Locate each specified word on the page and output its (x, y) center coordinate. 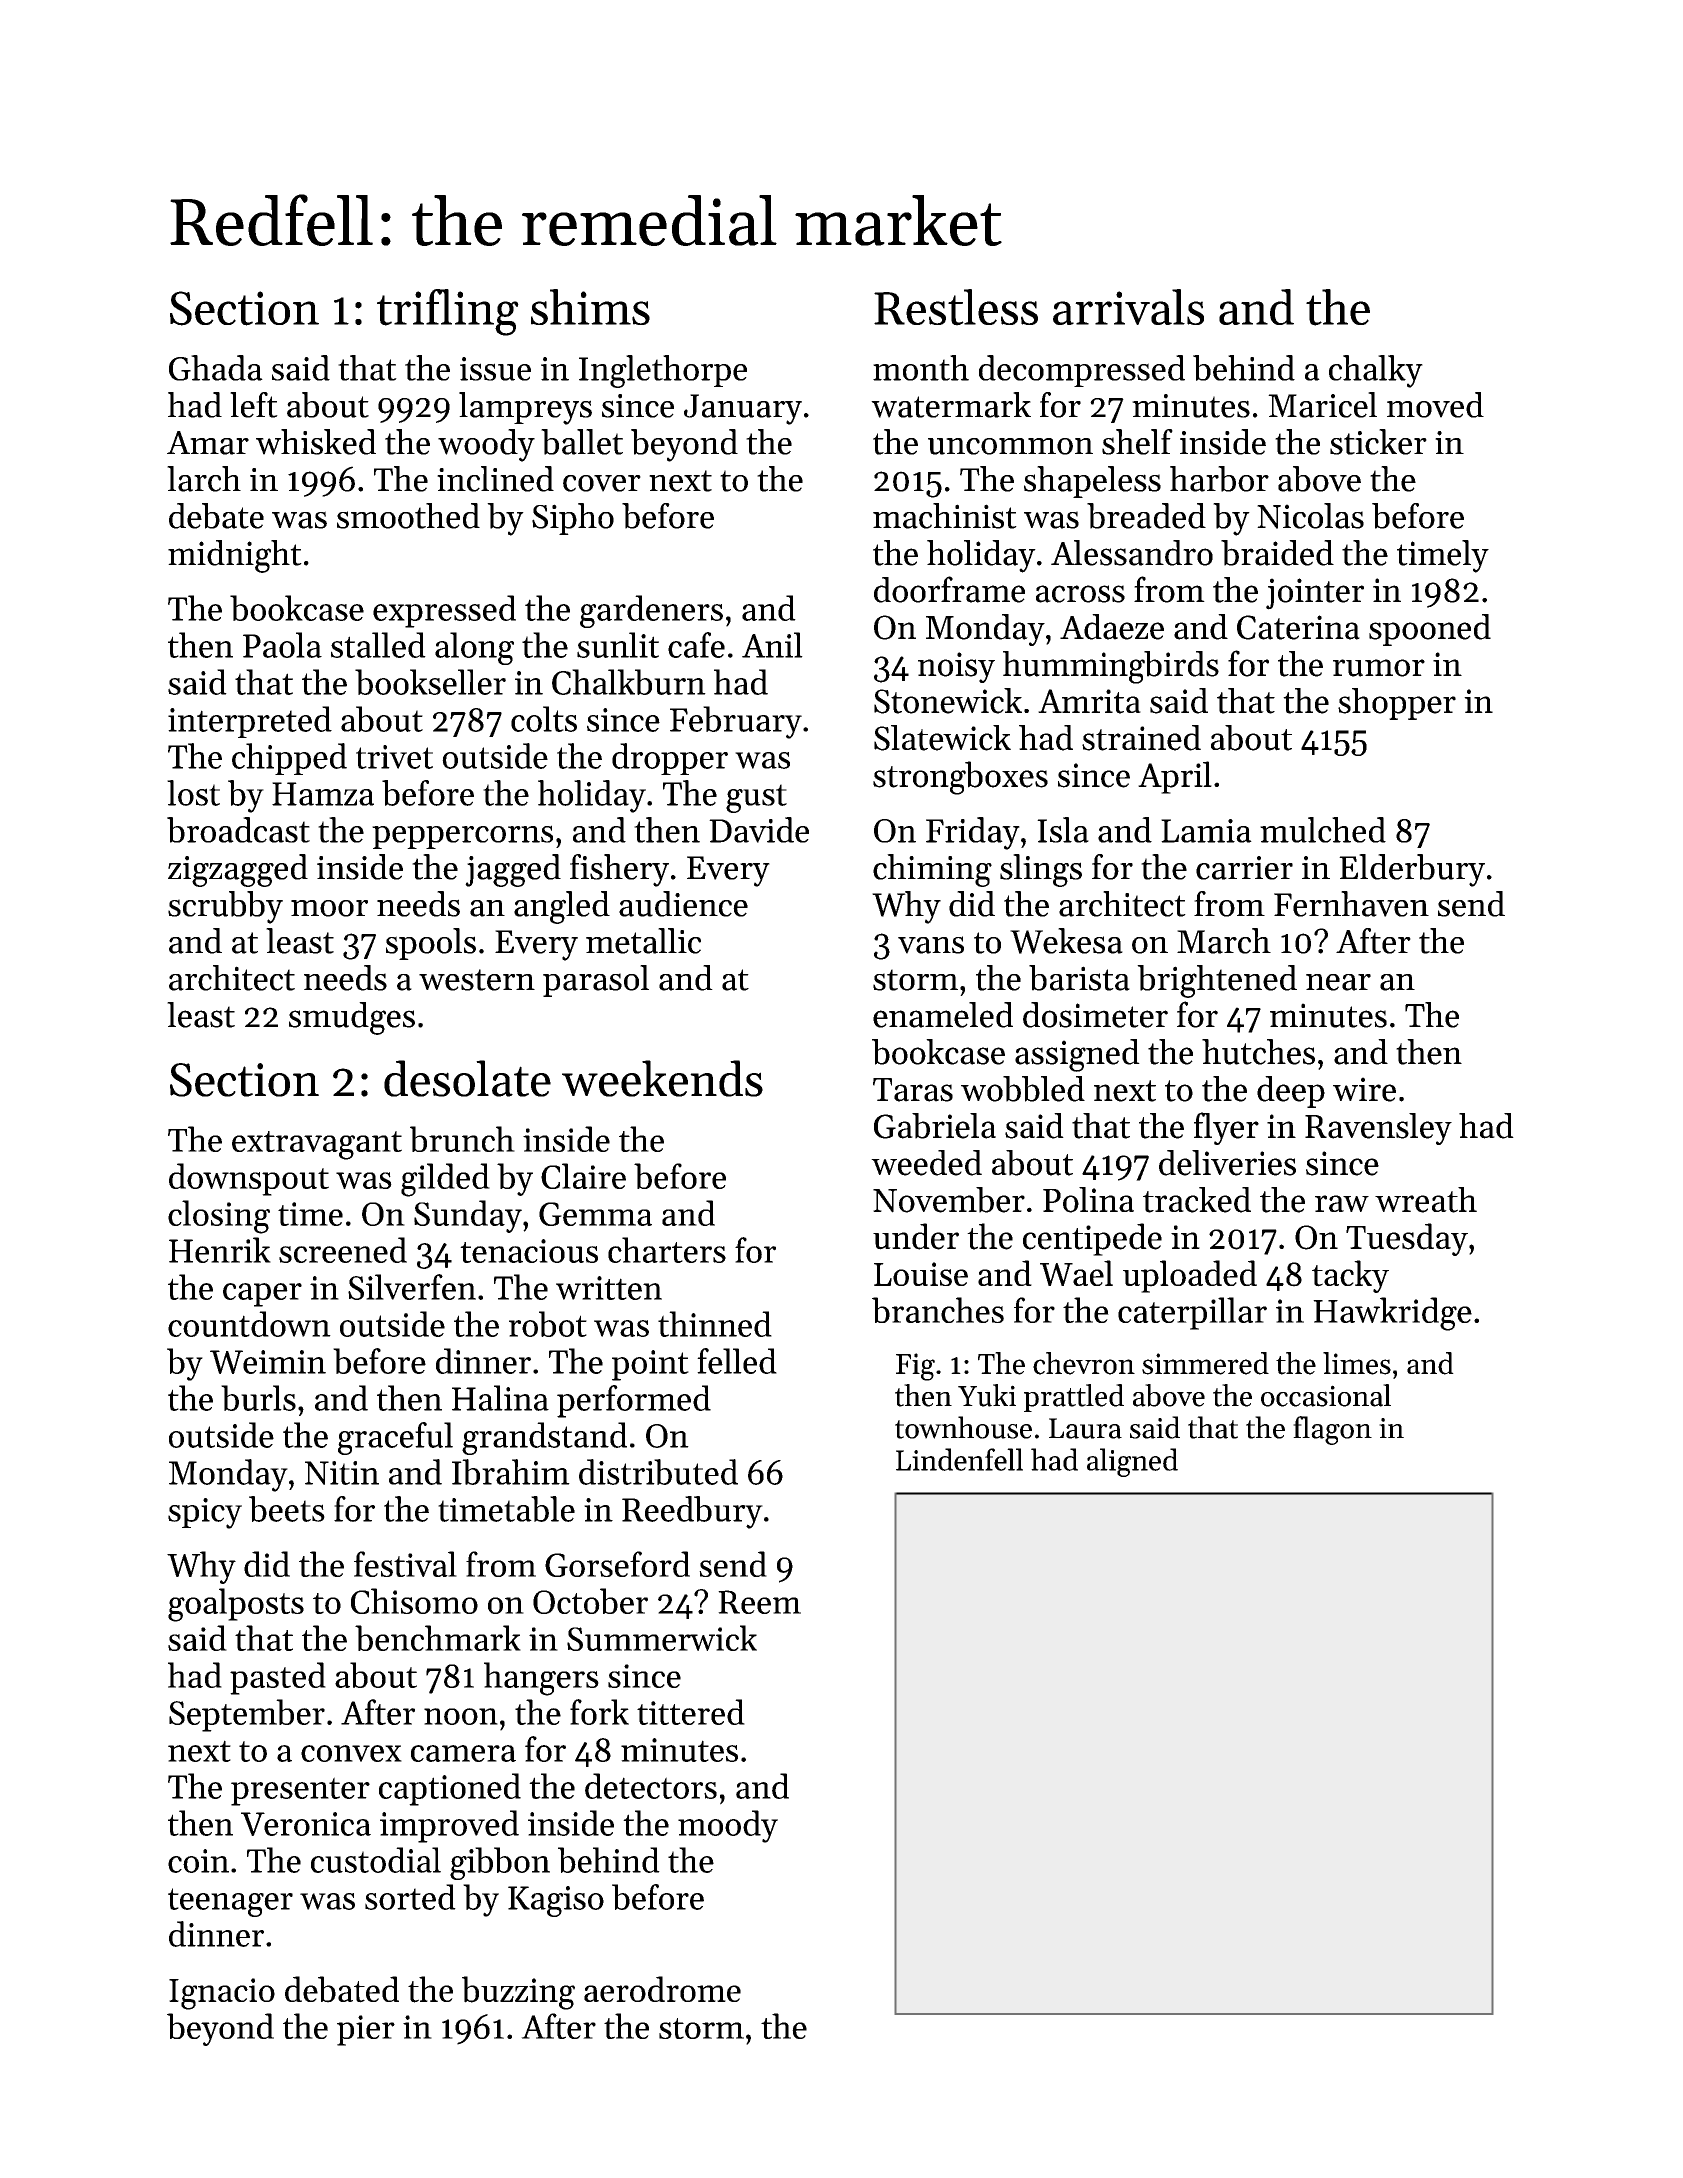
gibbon (500, 1863)
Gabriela (935, 1126)
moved (1435, 405)
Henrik (220, 1250)
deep (1291, 1092)
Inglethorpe (663, 371)
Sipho (573, 519)
